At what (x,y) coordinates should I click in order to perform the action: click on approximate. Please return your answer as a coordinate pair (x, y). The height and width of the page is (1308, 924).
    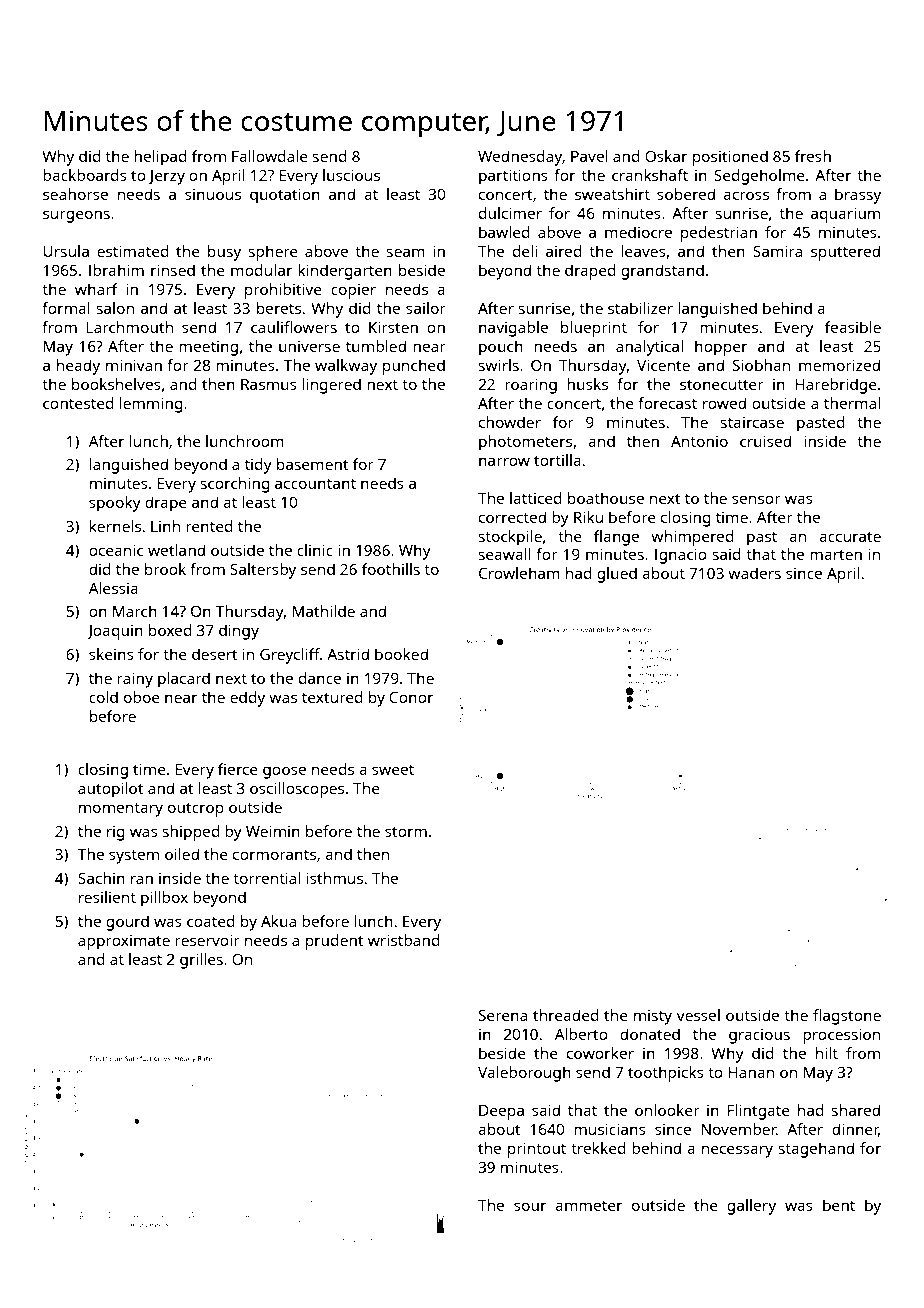
    Looking at the image, I should click on (124, 942).
